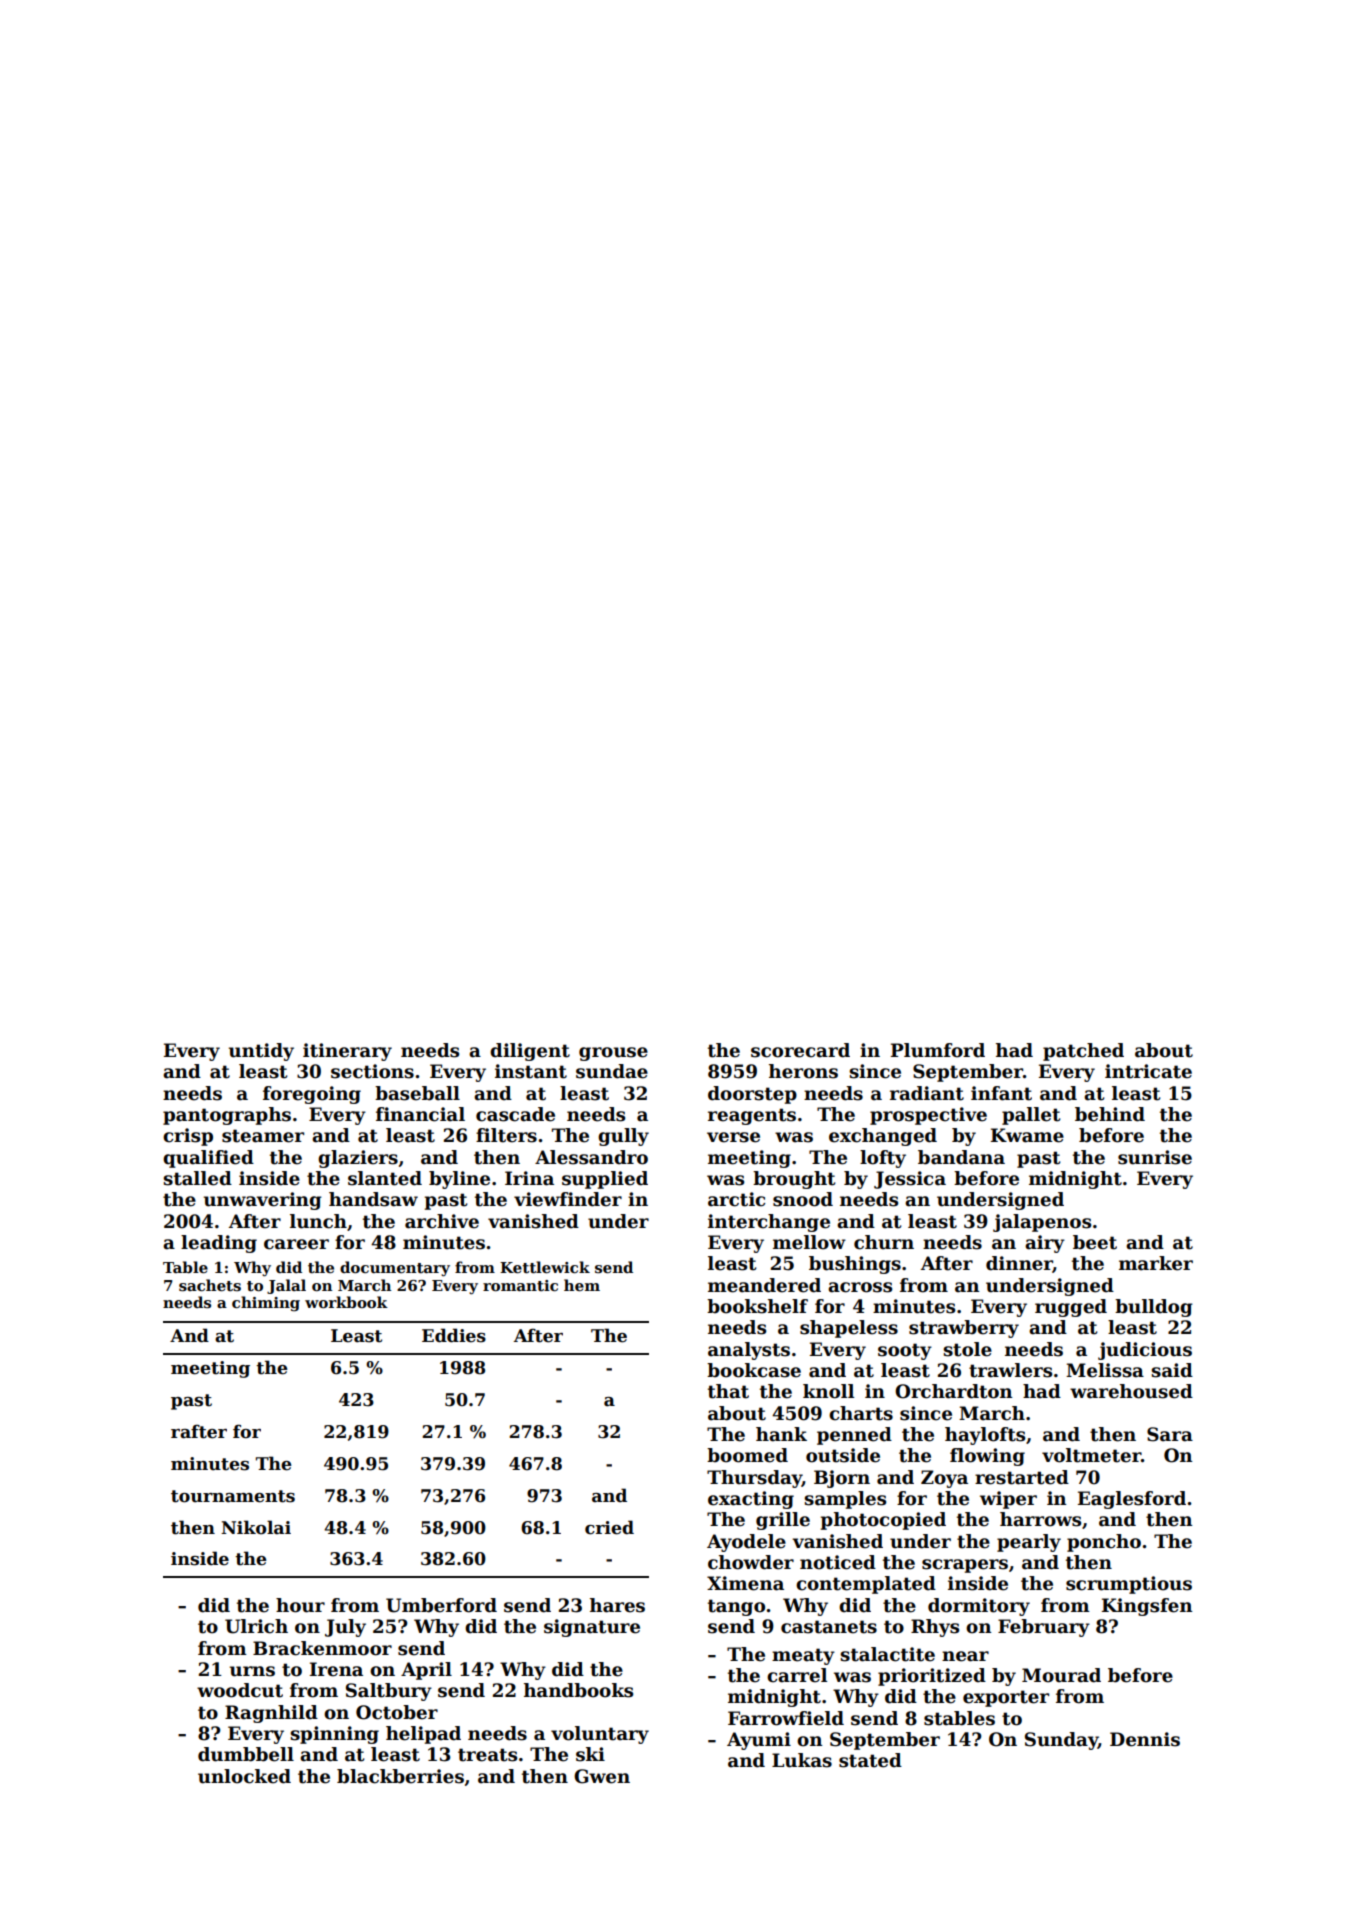 This screenshot has width=1356, height=1918. I want to click on patched, so click(1083, 1052).
